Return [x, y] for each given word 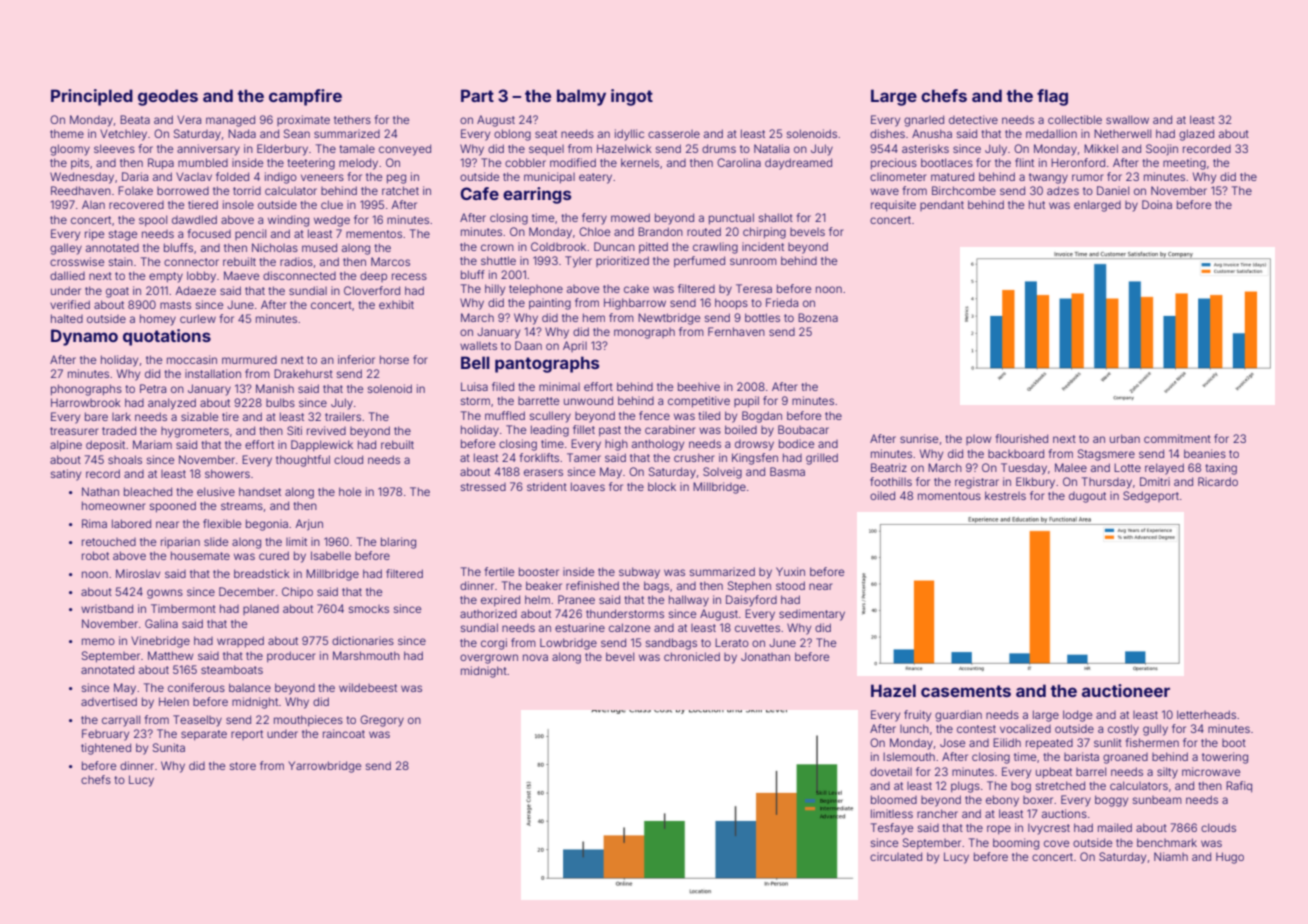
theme [67, 133]
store [243, 766]
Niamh [1171, 856]
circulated [896, 856]
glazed [1196, 135]
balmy [581, 97]
